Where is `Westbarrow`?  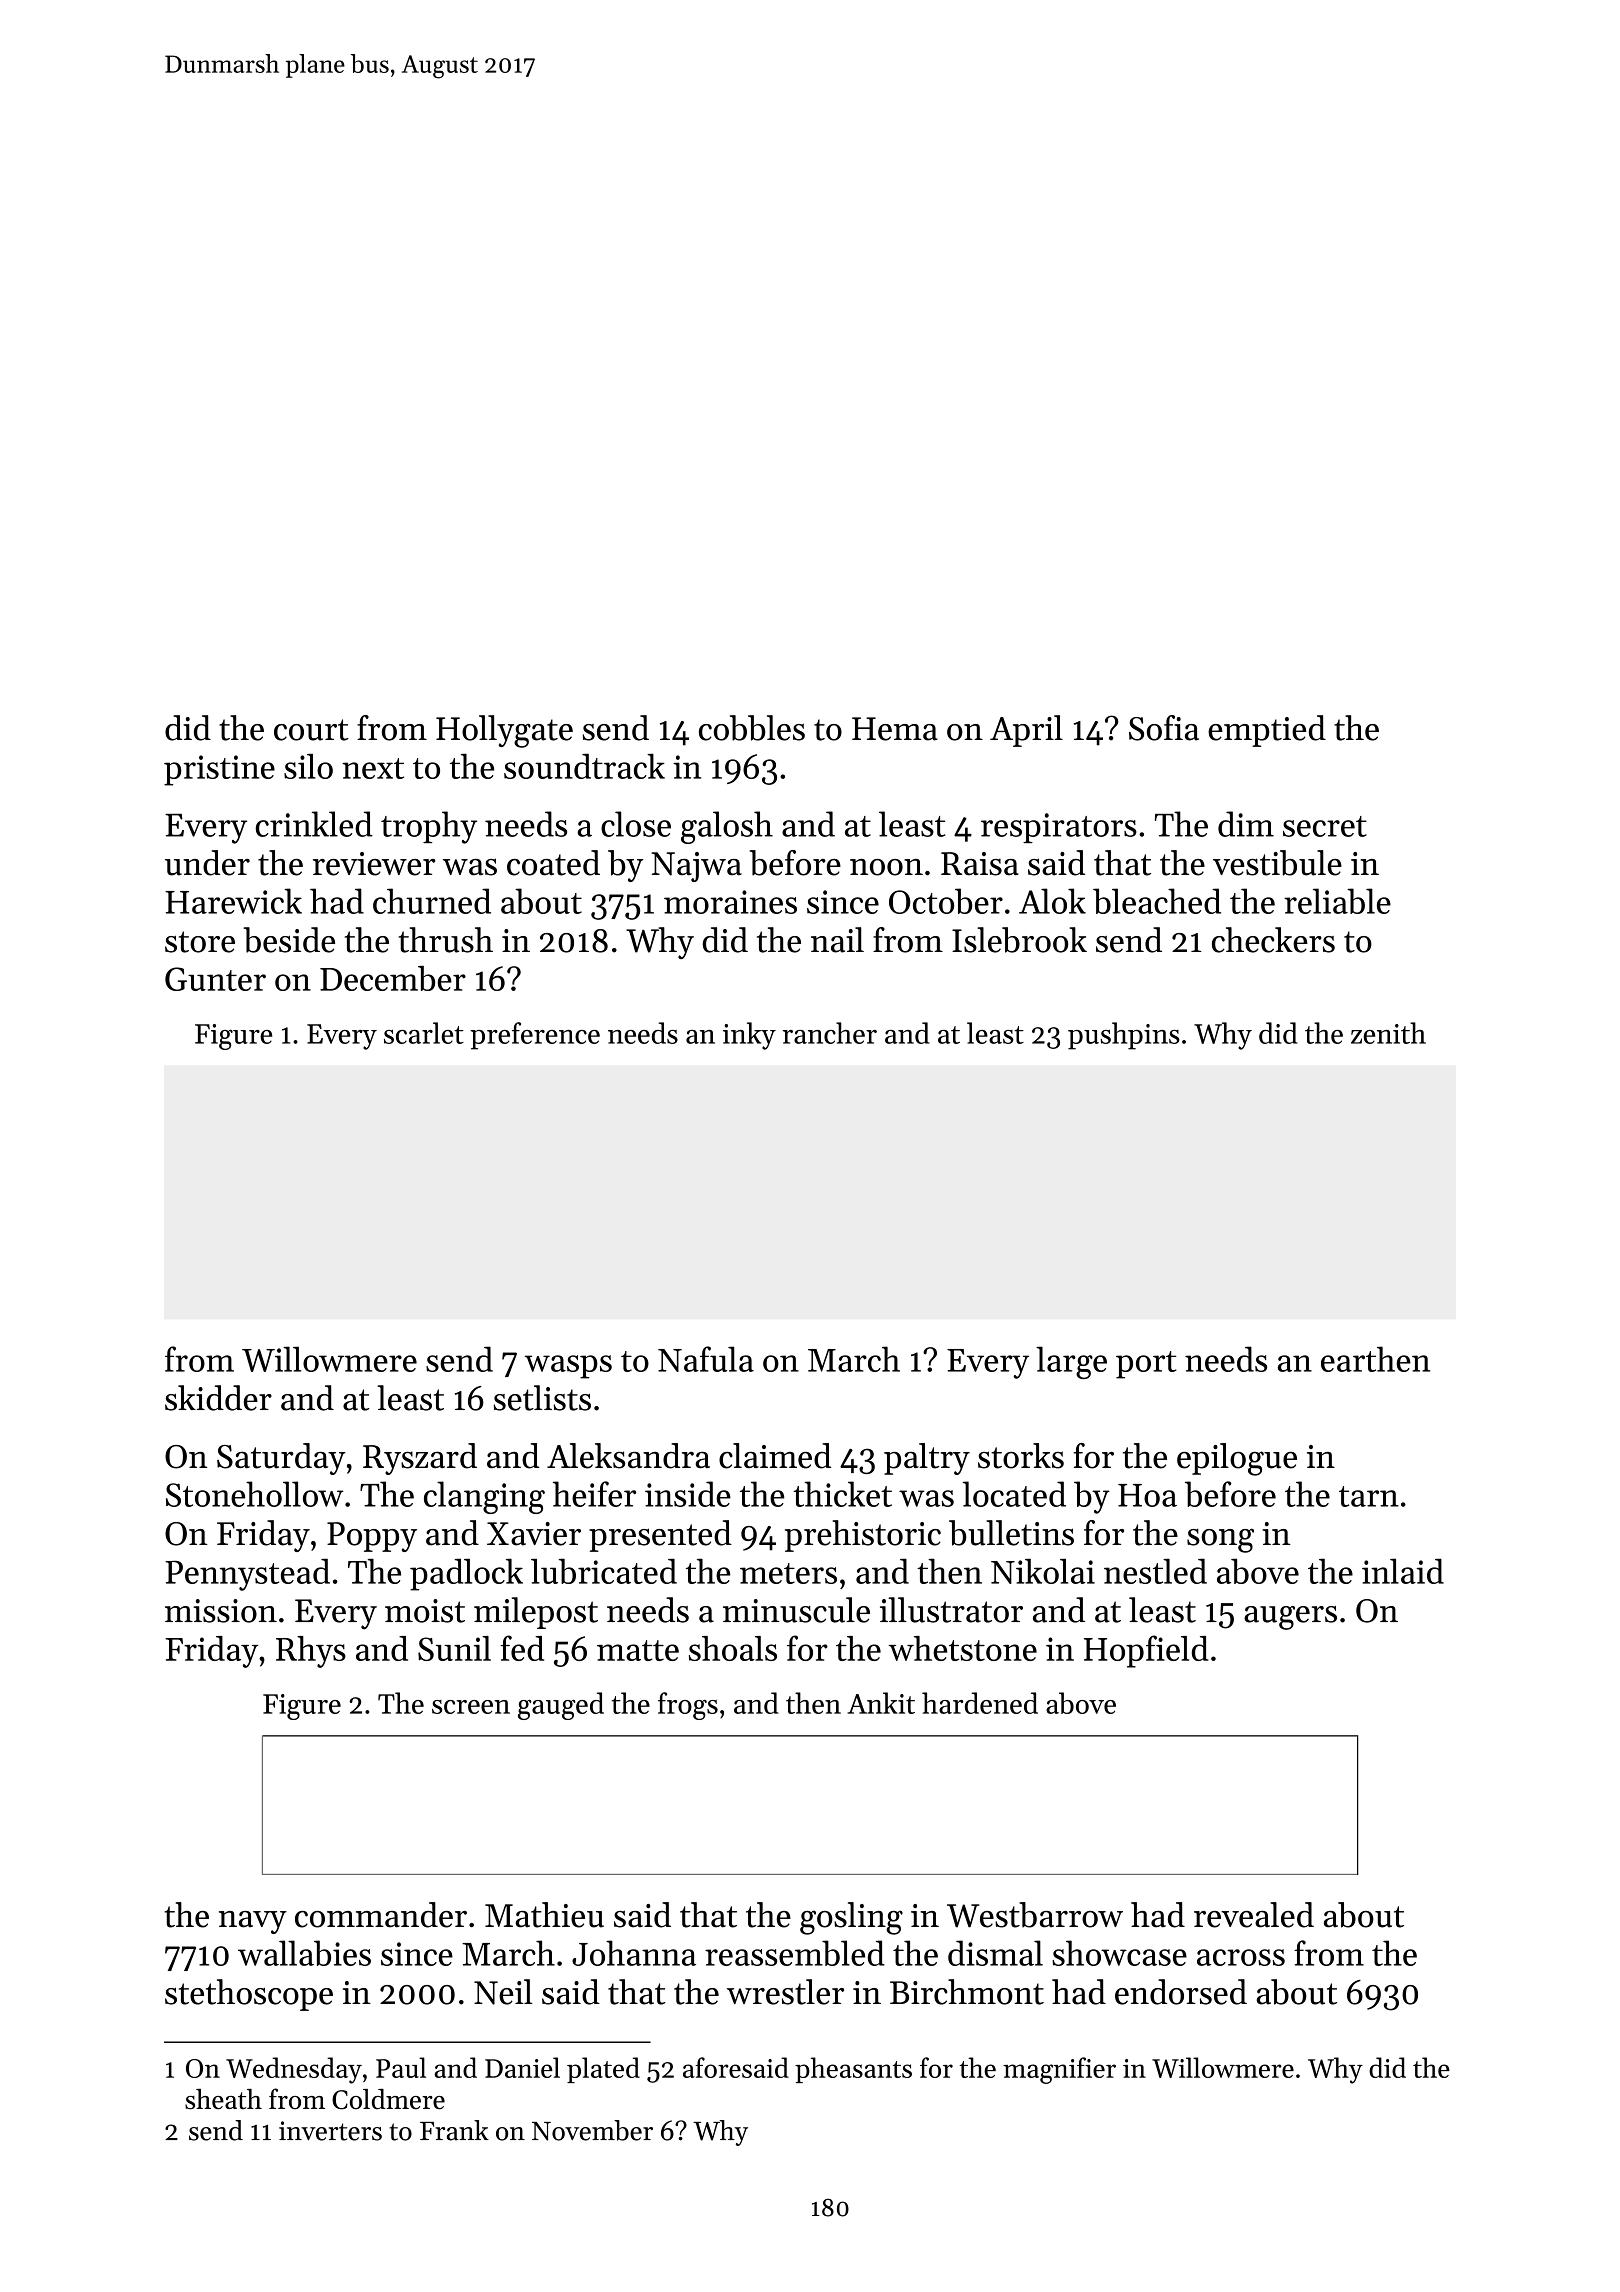
Westbarrow is located at coordinates (1035, 1915).
